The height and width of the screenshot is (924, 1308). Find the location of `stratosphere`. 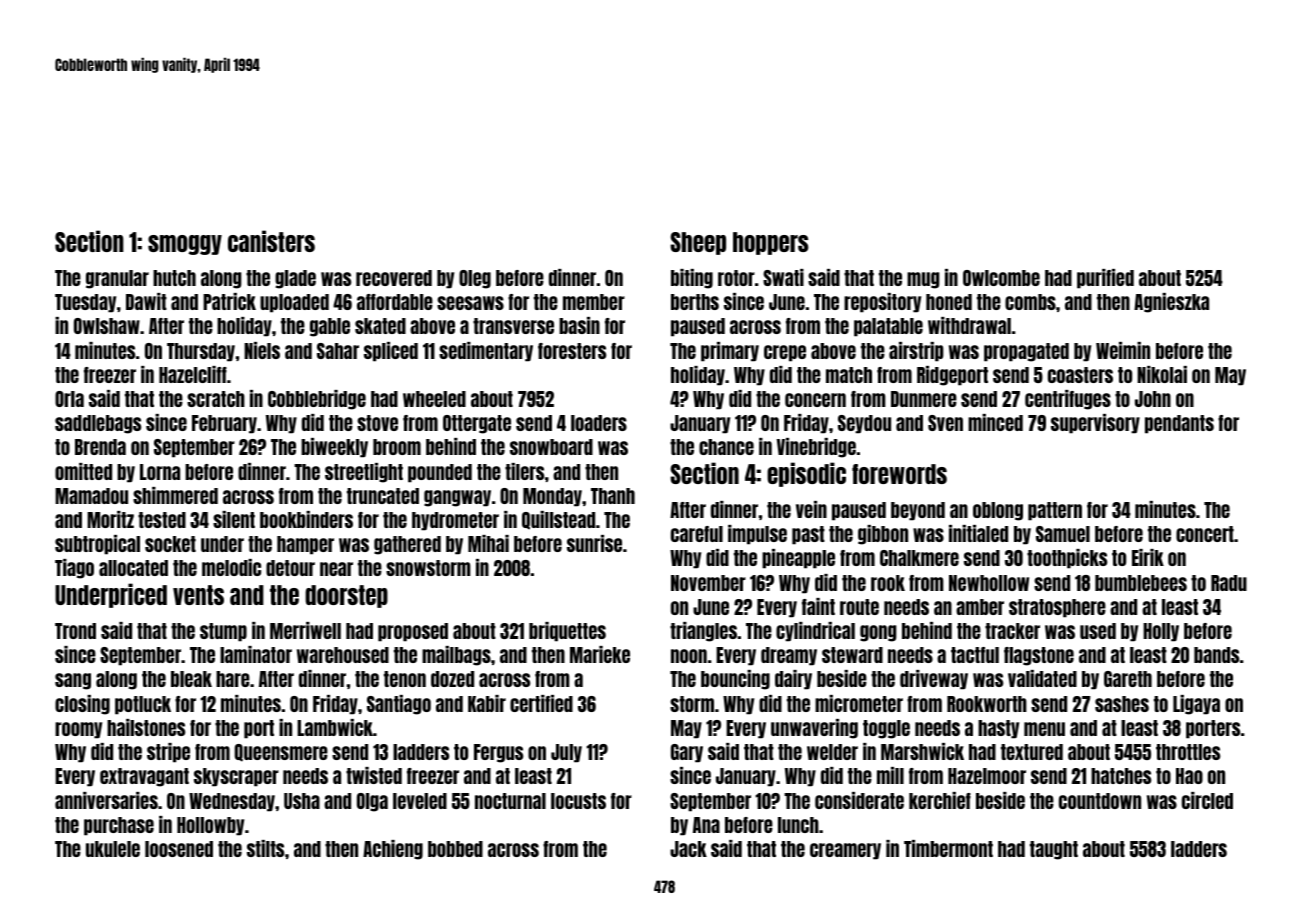

stratosphere is located at coordinates (1057, 608).
